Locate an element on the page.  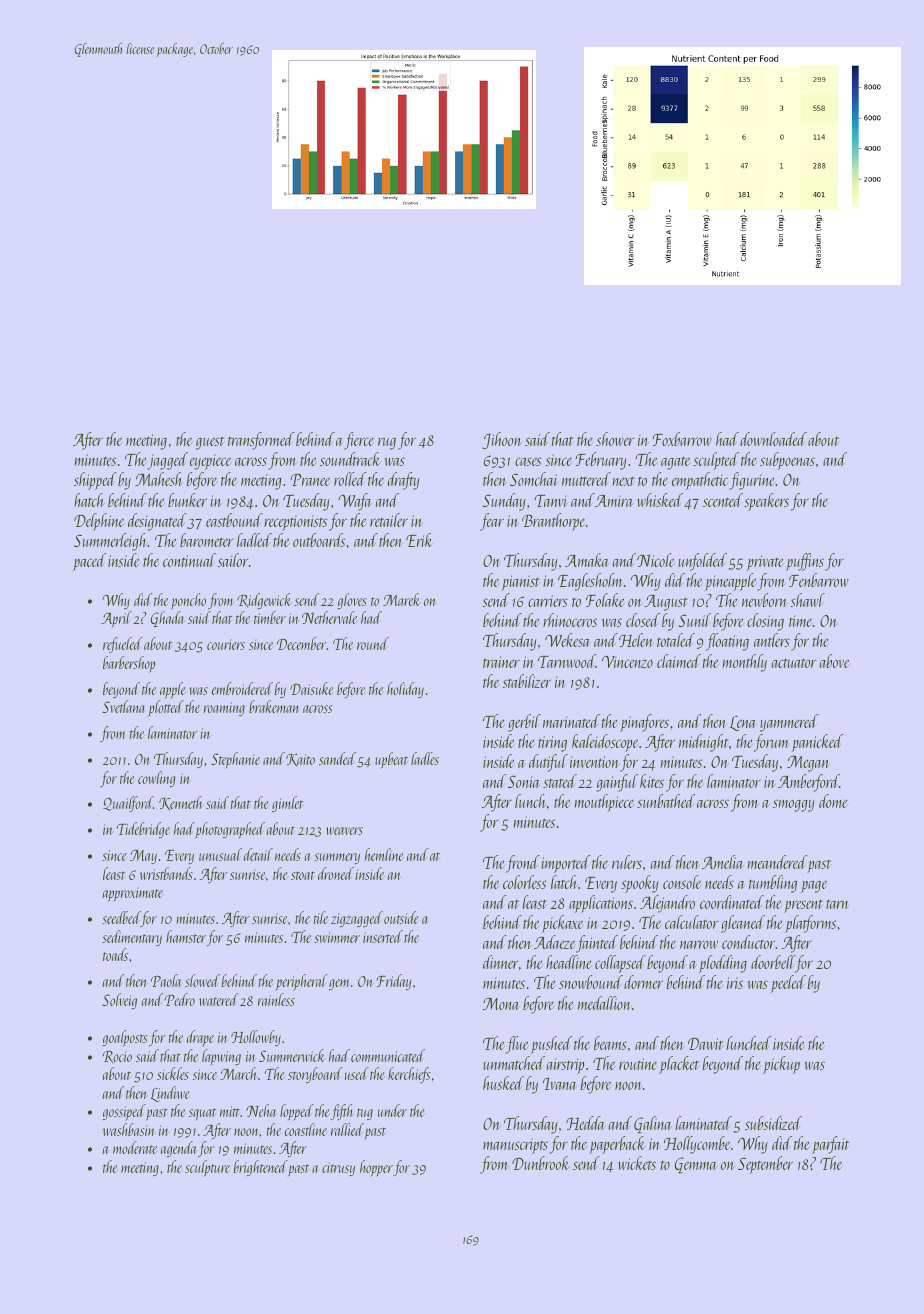
transformed is located at coordinates (261, 441).
